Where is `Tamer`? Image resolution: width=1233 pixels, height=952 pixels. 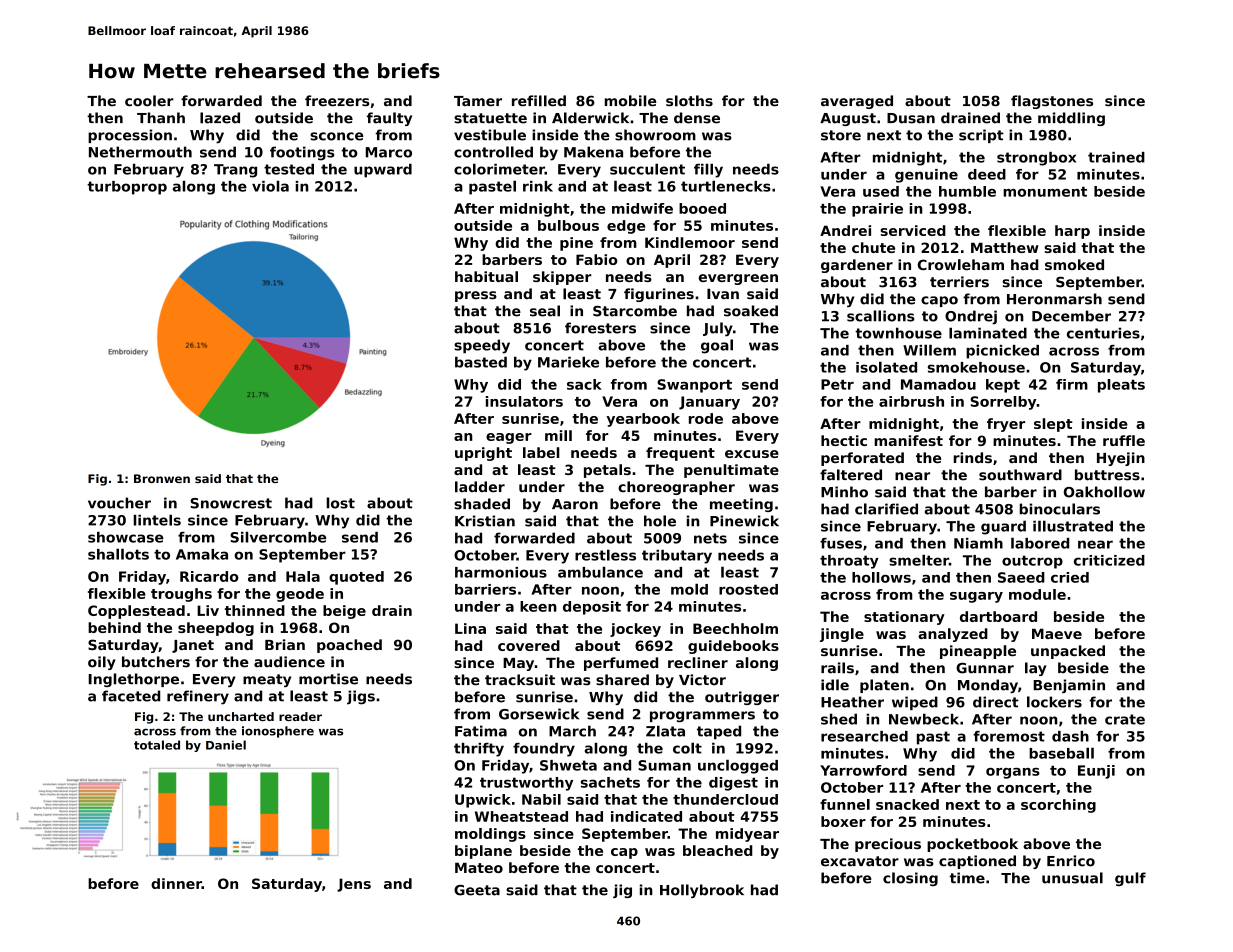 Tamer is located at coordinates (478, 101).
